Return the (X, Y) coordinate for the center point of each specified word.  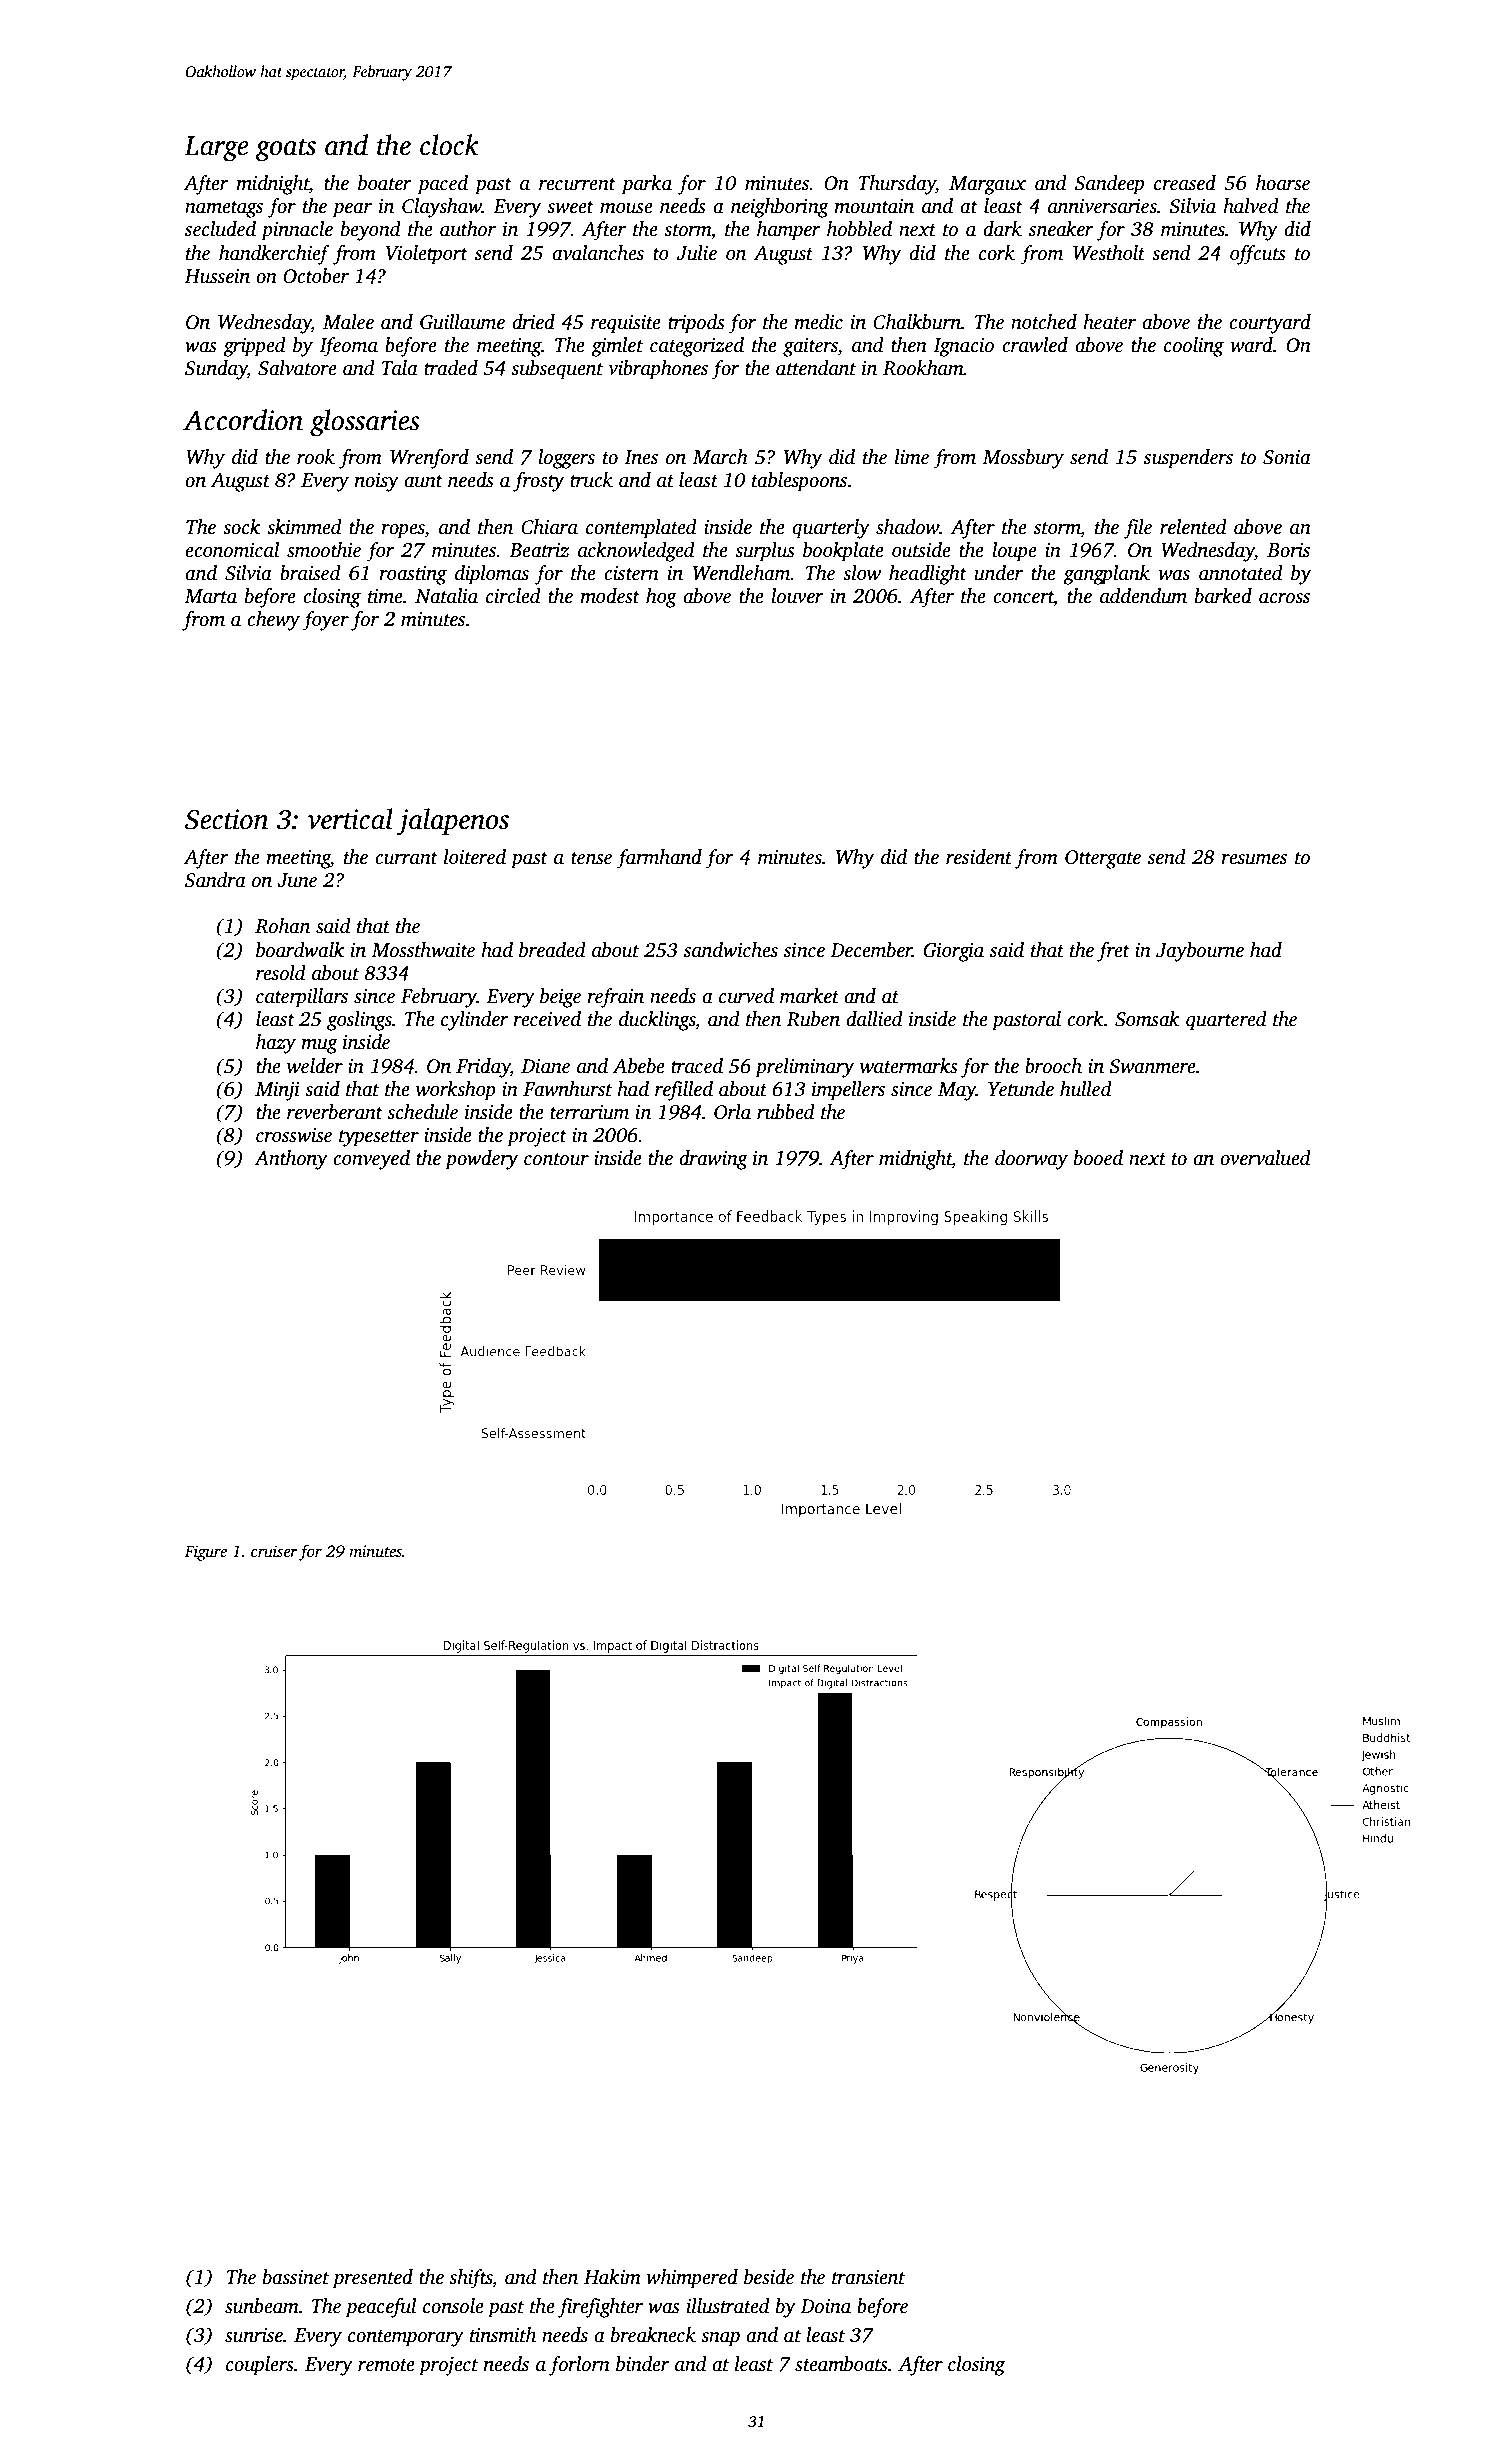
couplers (260, 2366)
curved (746, 996)
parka (646, 185)
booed (1098, 1158)
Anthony (291, 1160)
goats (286, 150)
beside (769, 2277)
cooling (1194, 347)
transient (868, 2277)
